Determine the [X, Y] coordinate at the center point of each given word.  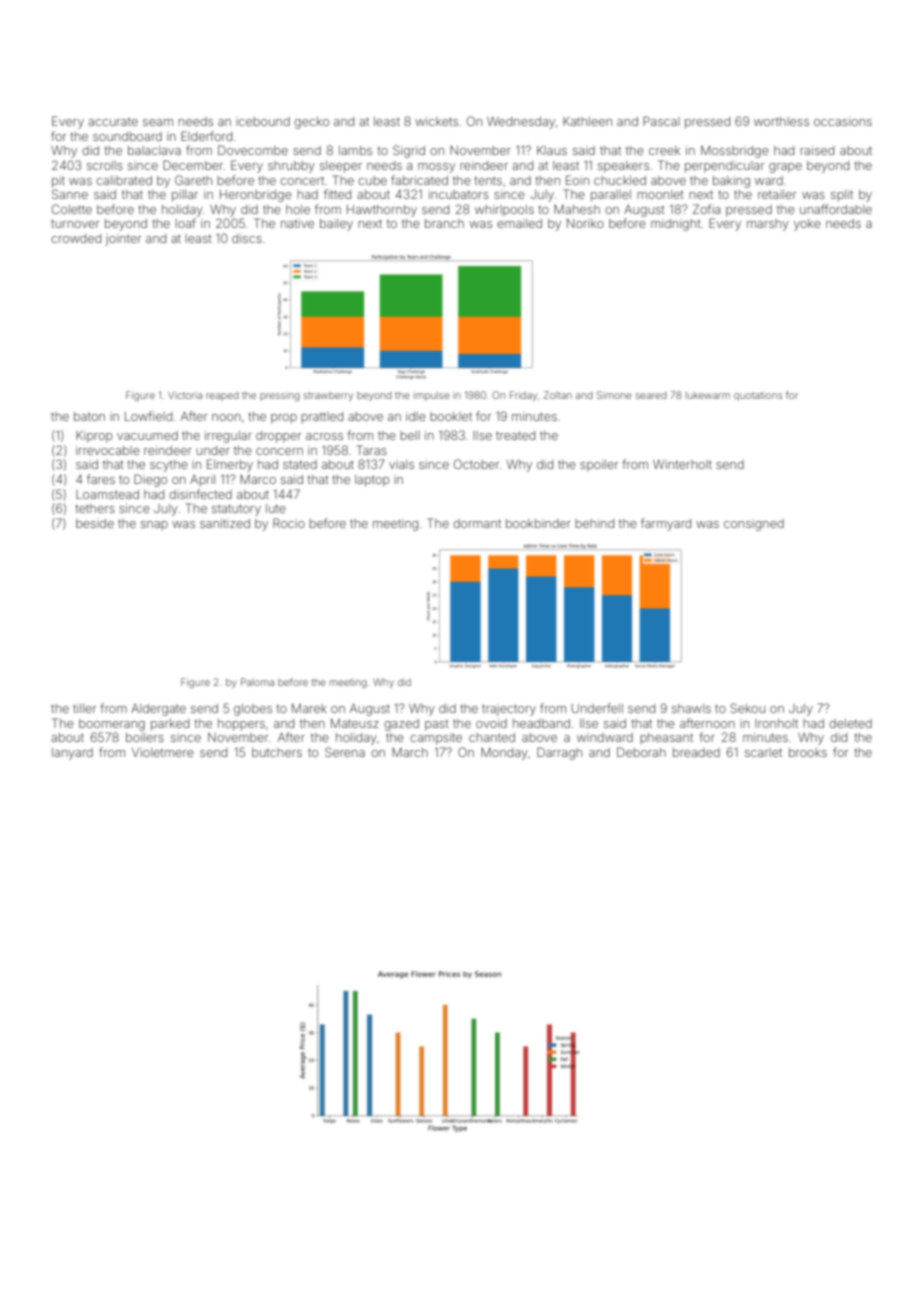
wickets [436, 121]
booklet [451, 416]
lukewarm [708, 395]
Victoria [185, 395]
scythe [169, 466]
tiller [84, 708]
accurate [113, 122]
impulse [432, 396]
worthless [781, 121]
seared [651, 395]
